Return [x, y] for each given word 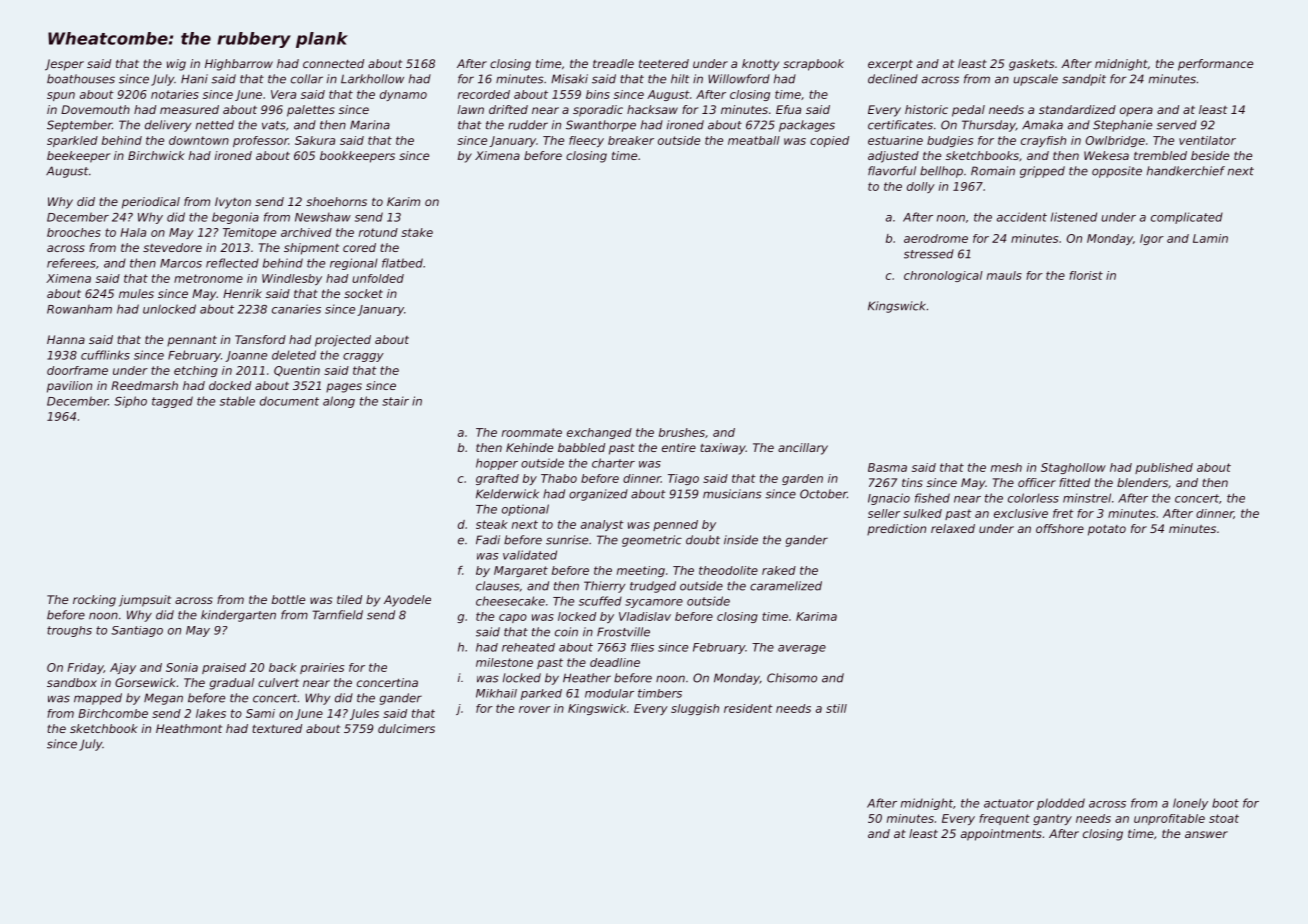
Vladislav [645, 616]
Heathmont [189, 728]
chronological [943, 276]
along [339, 402]
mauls [1004, 275]
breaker [631, 140]
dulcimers [406, 728]
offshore [1060, 528]
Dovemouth [95, 109]
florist [1086, 275]
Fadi [488, 540]
